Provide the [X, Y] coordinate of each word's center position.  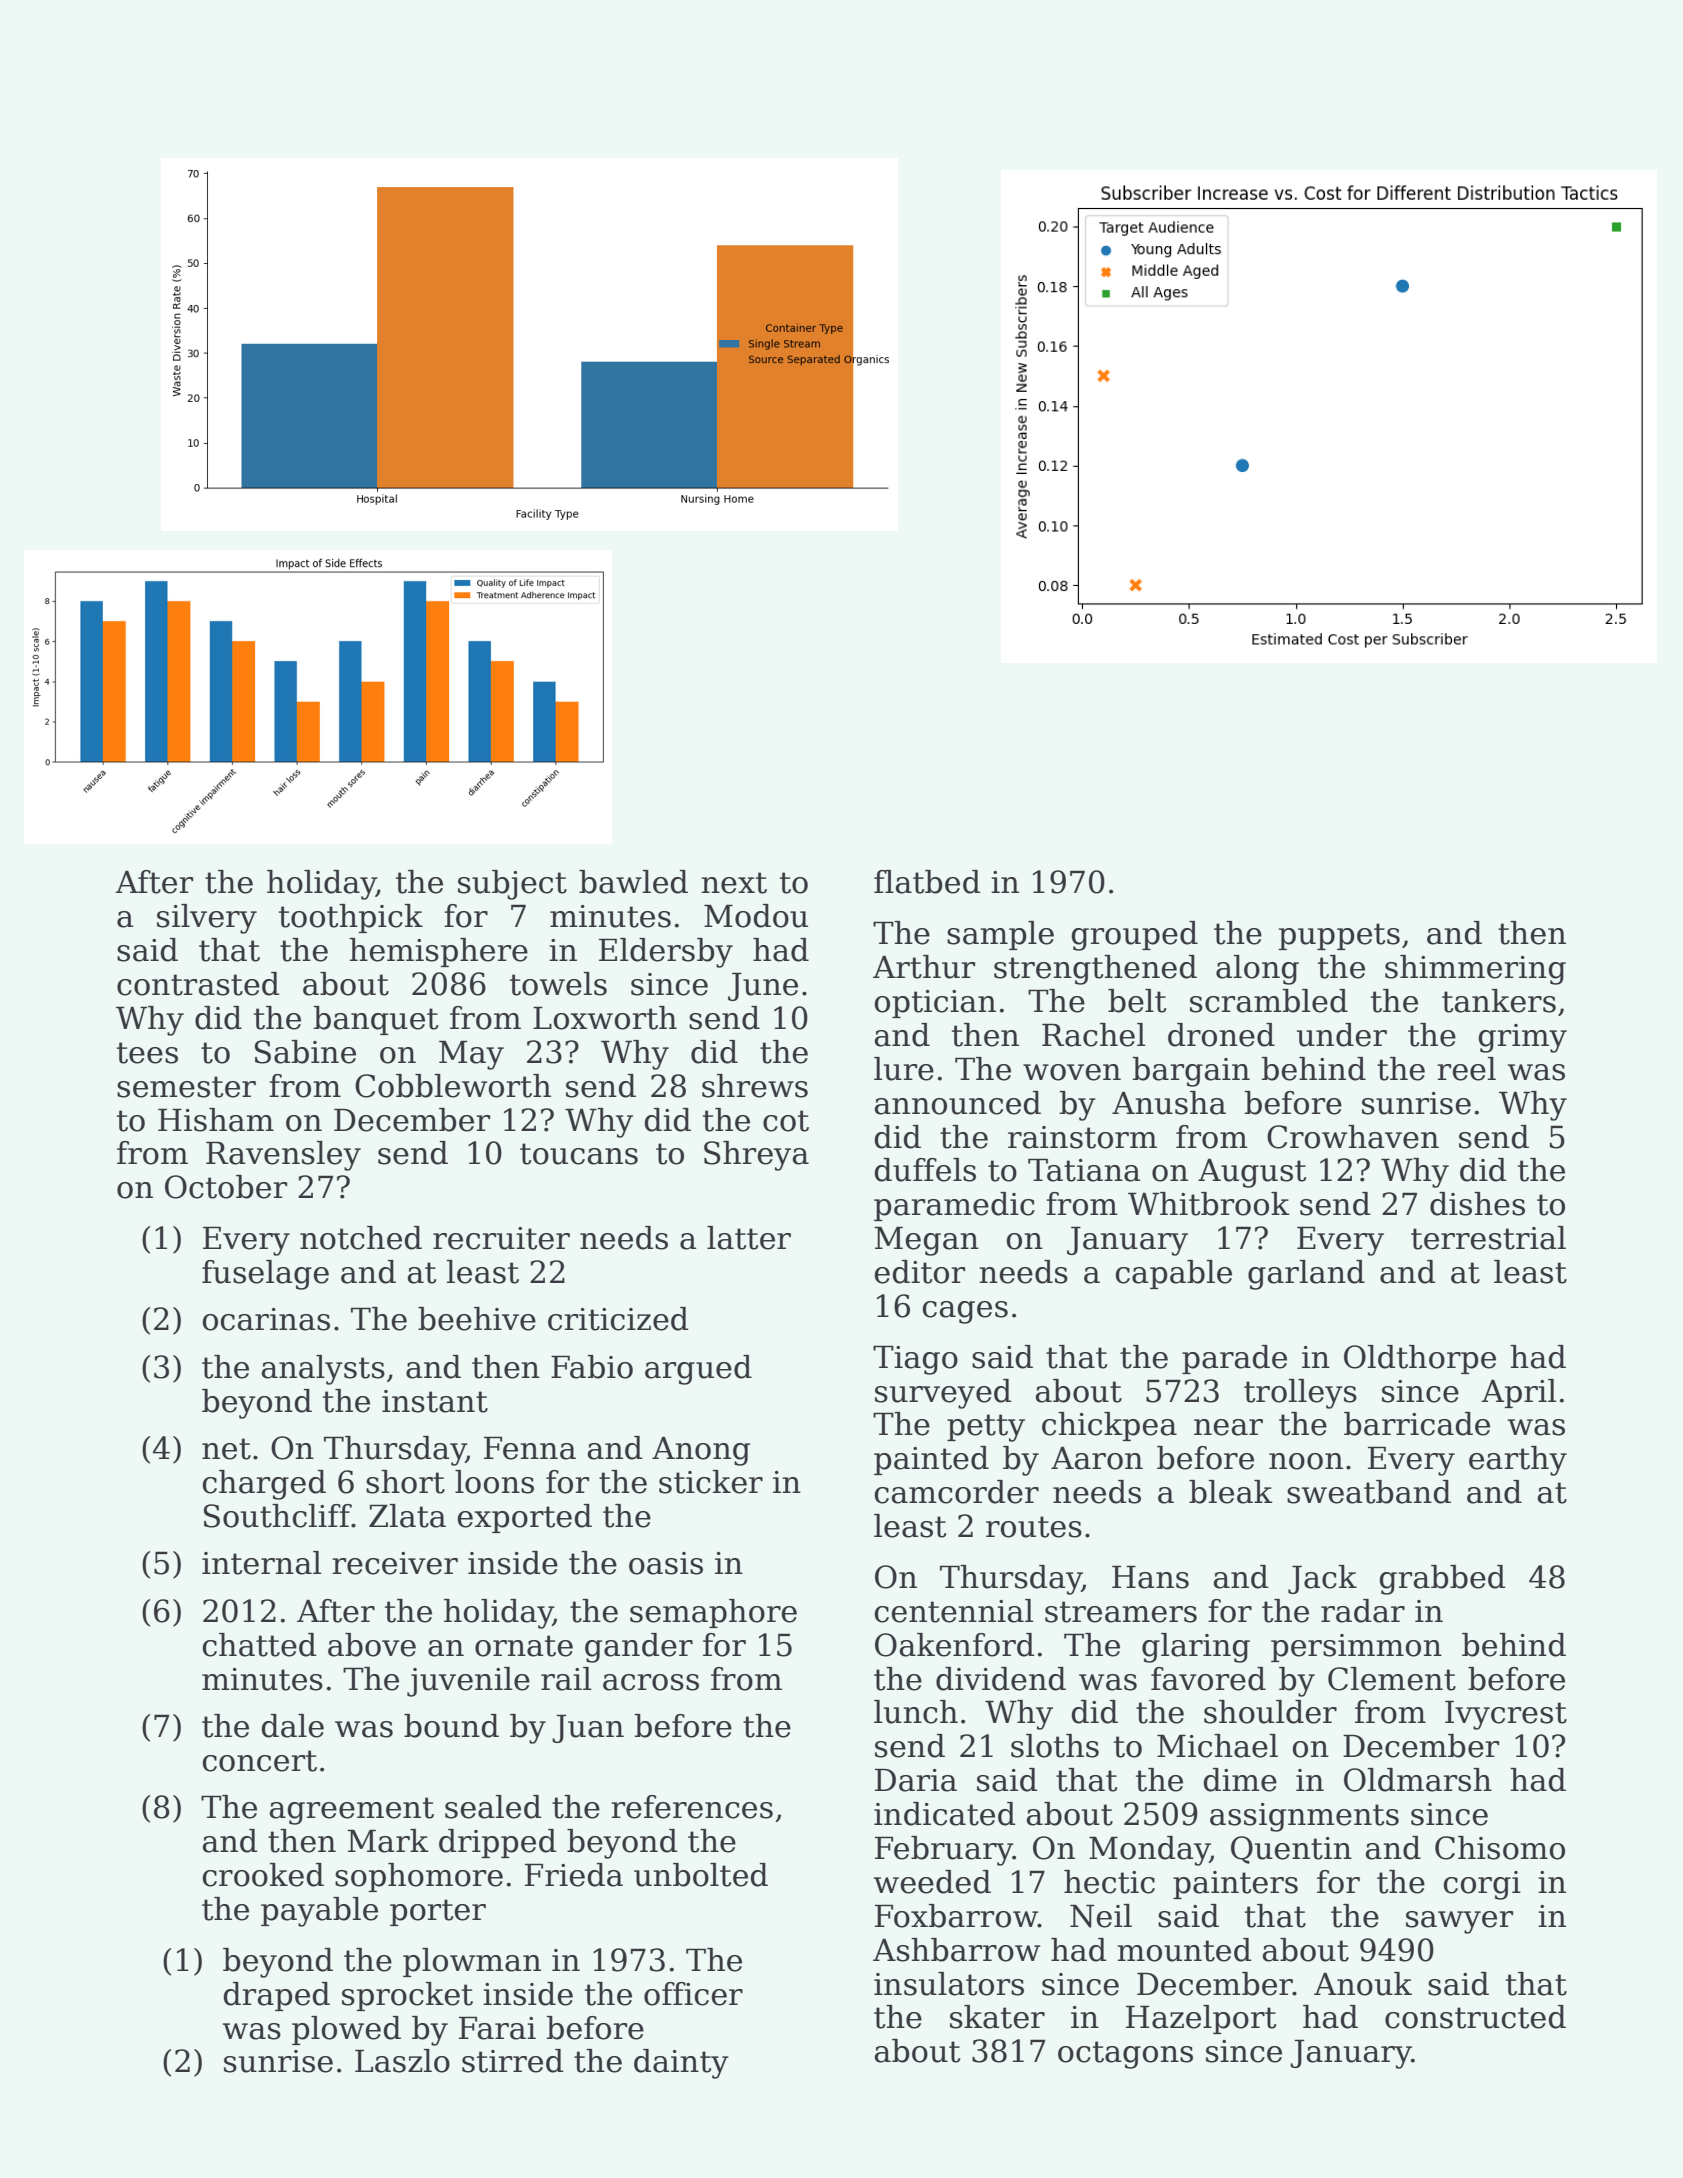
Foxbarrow [956, 1916]
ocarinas [266, 1319]
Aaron [1097, 1458]
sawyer [1459, 1922]
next [734, 883]
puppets [1339, 936]
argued [698, 1370]
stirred [513, 2061]
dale [292, 1726]
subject [512, 885]
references [692, 1807]
